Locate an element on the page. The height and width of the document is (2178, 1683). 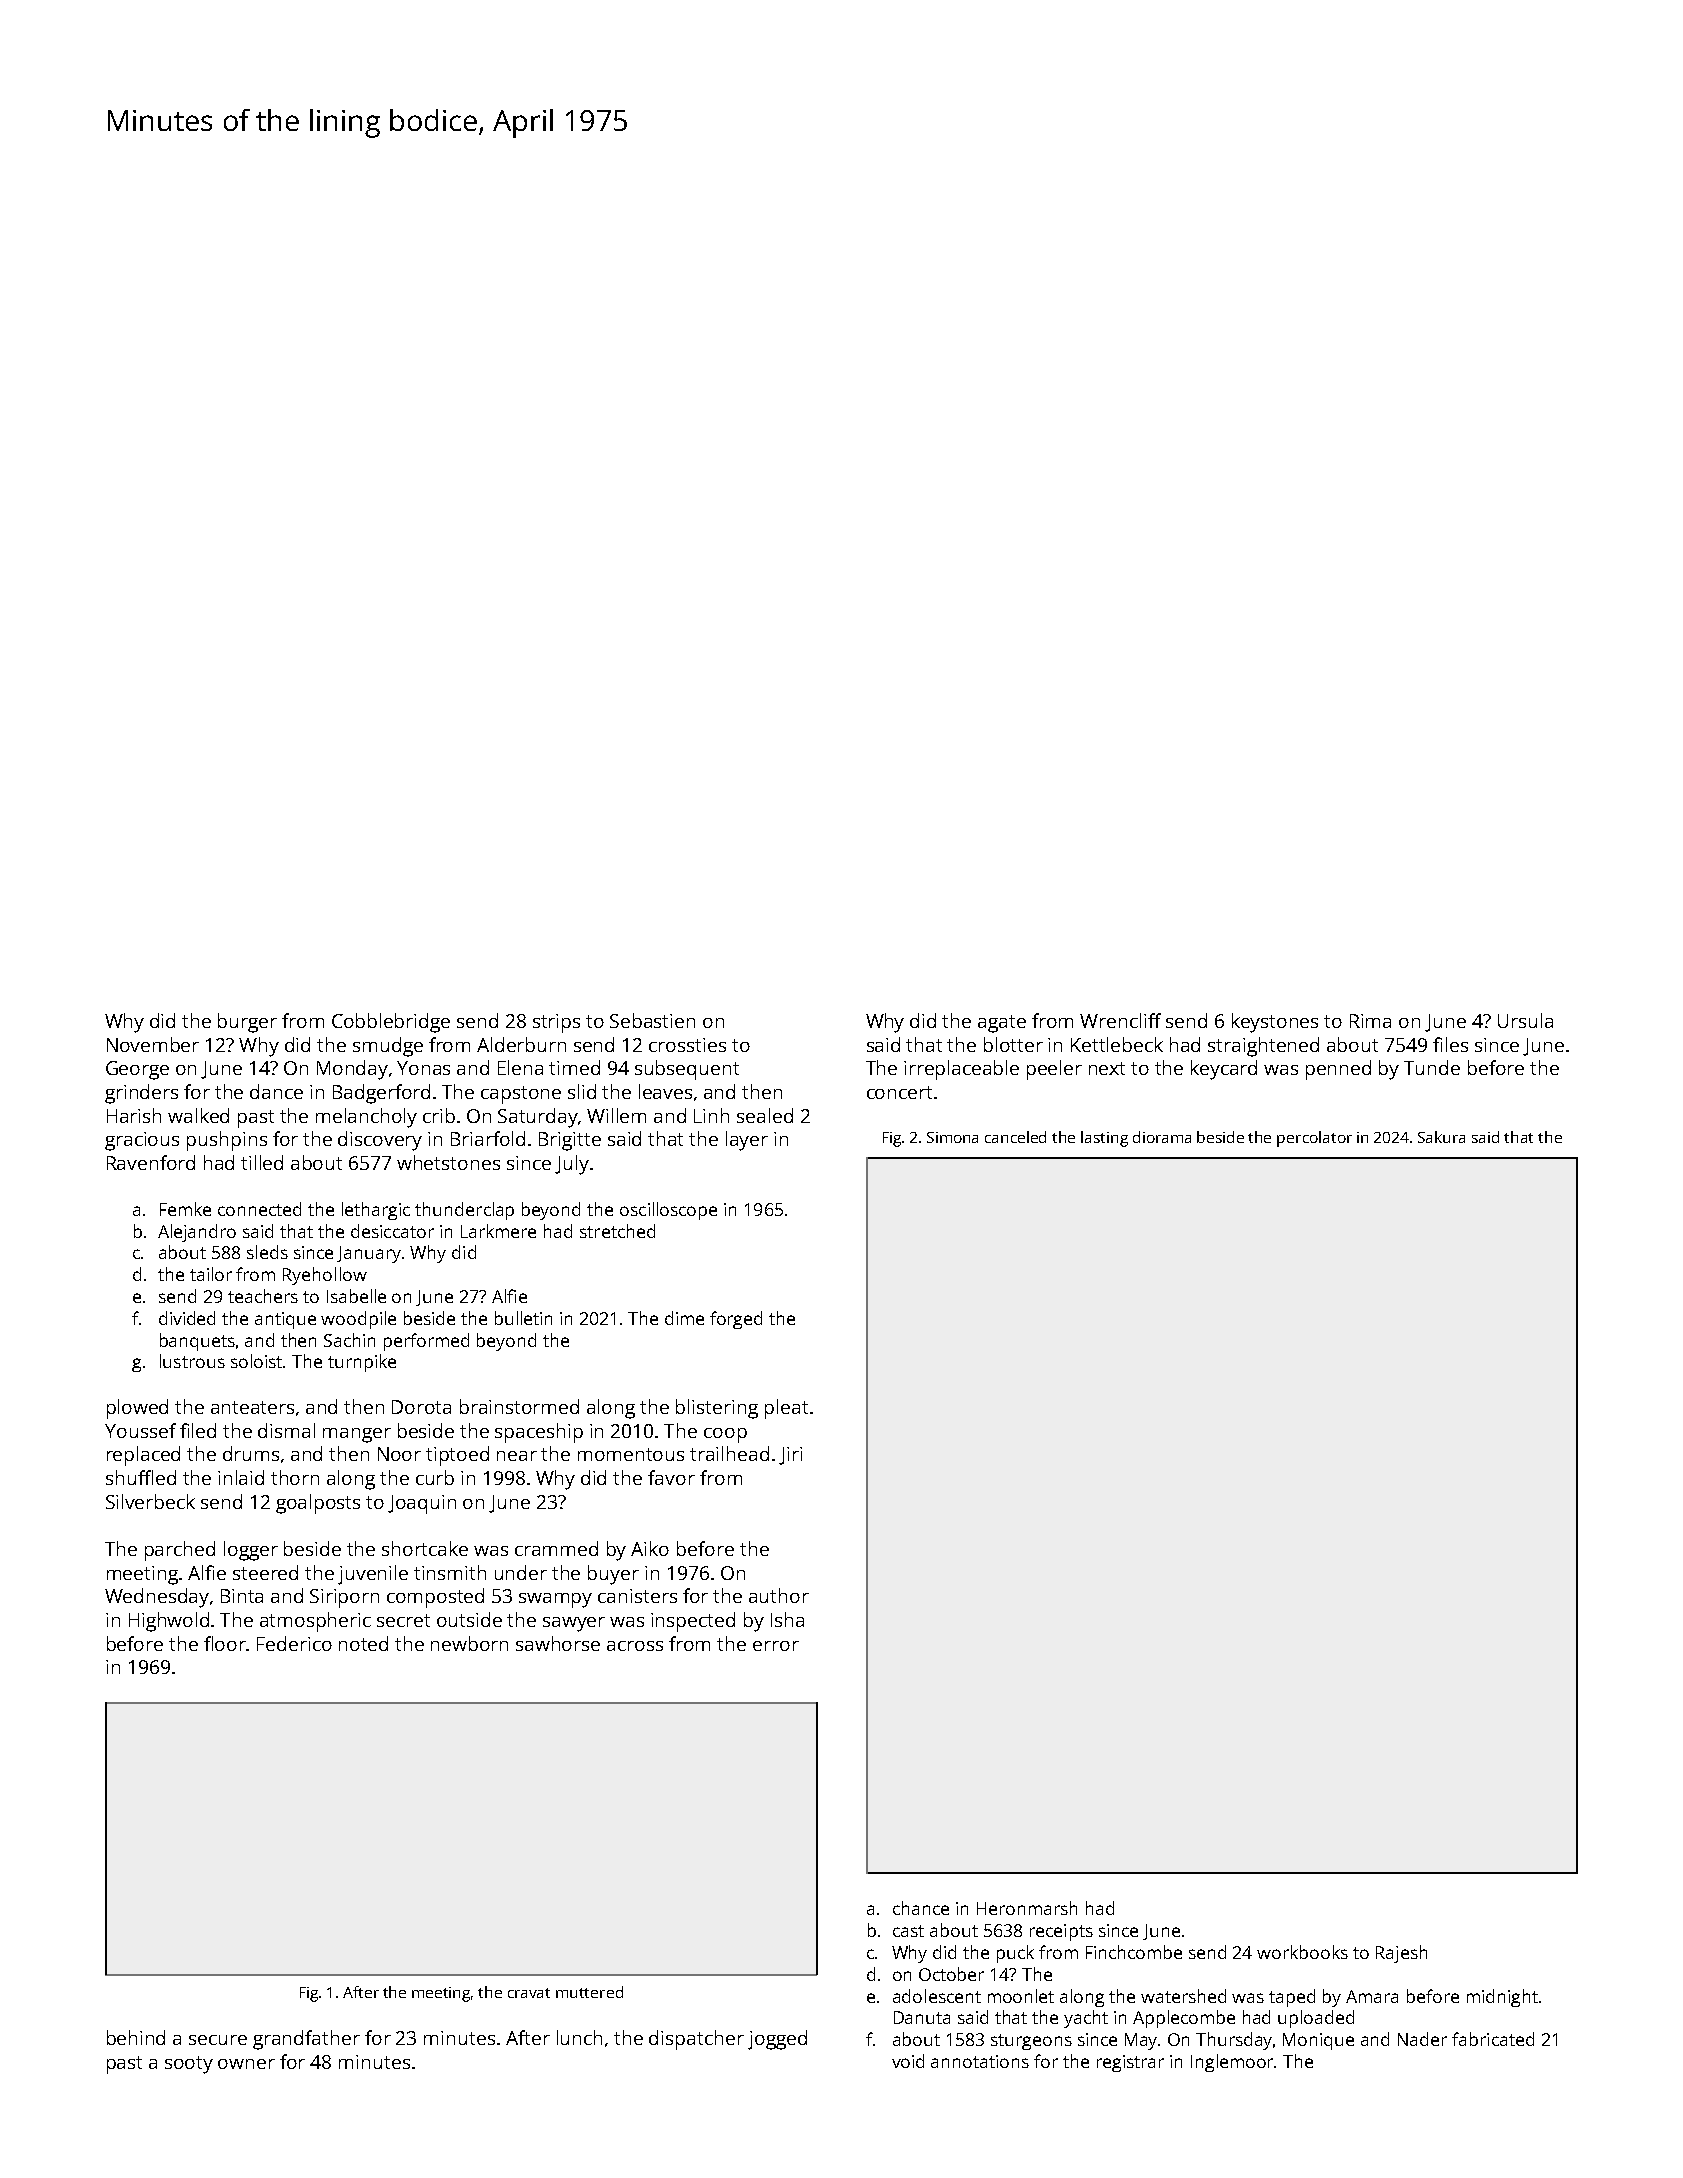
October is located at coordinates (951, 1974).
